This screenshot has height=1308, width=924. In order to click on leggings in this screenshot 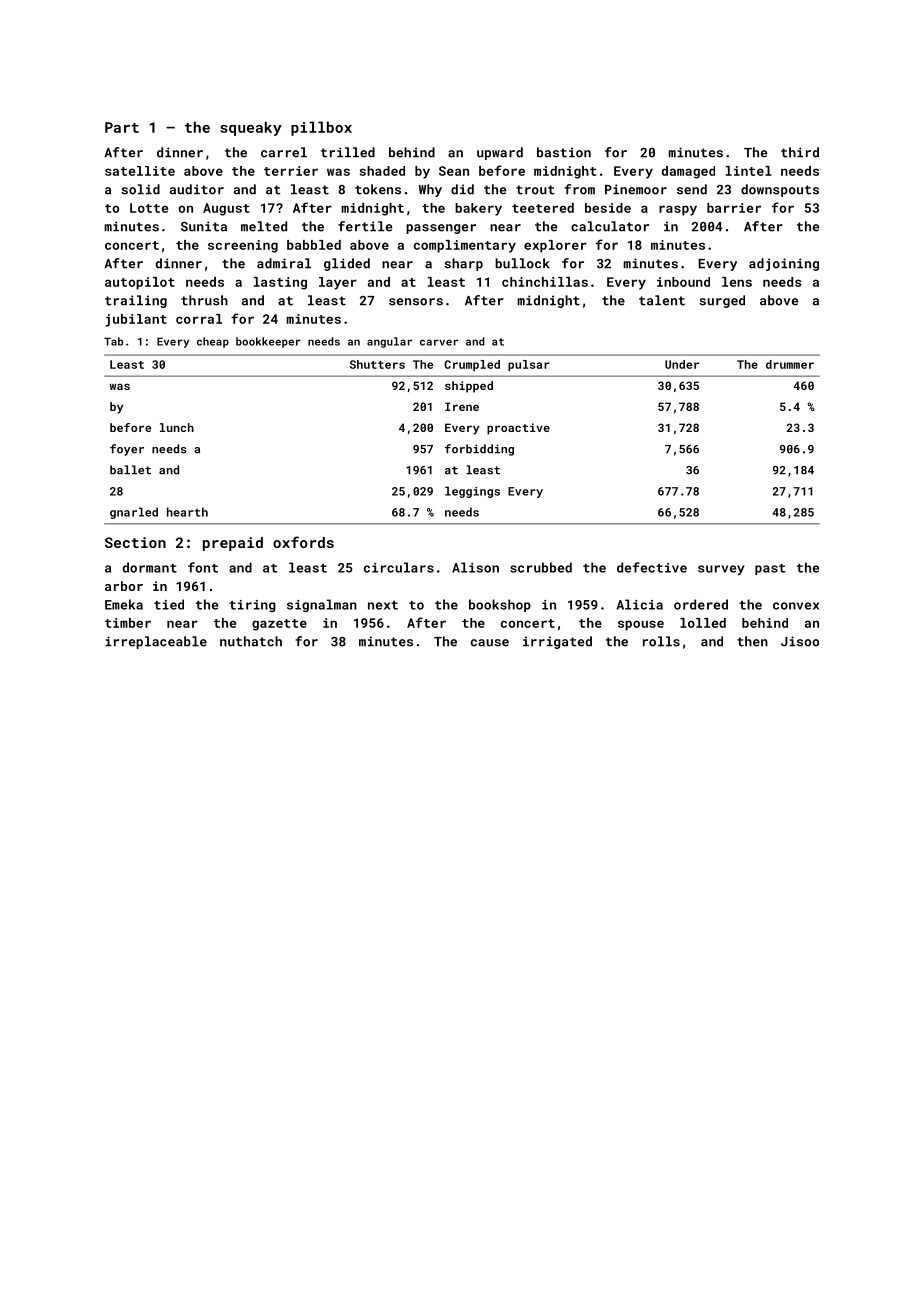, I will do `click(472, 492)`.
